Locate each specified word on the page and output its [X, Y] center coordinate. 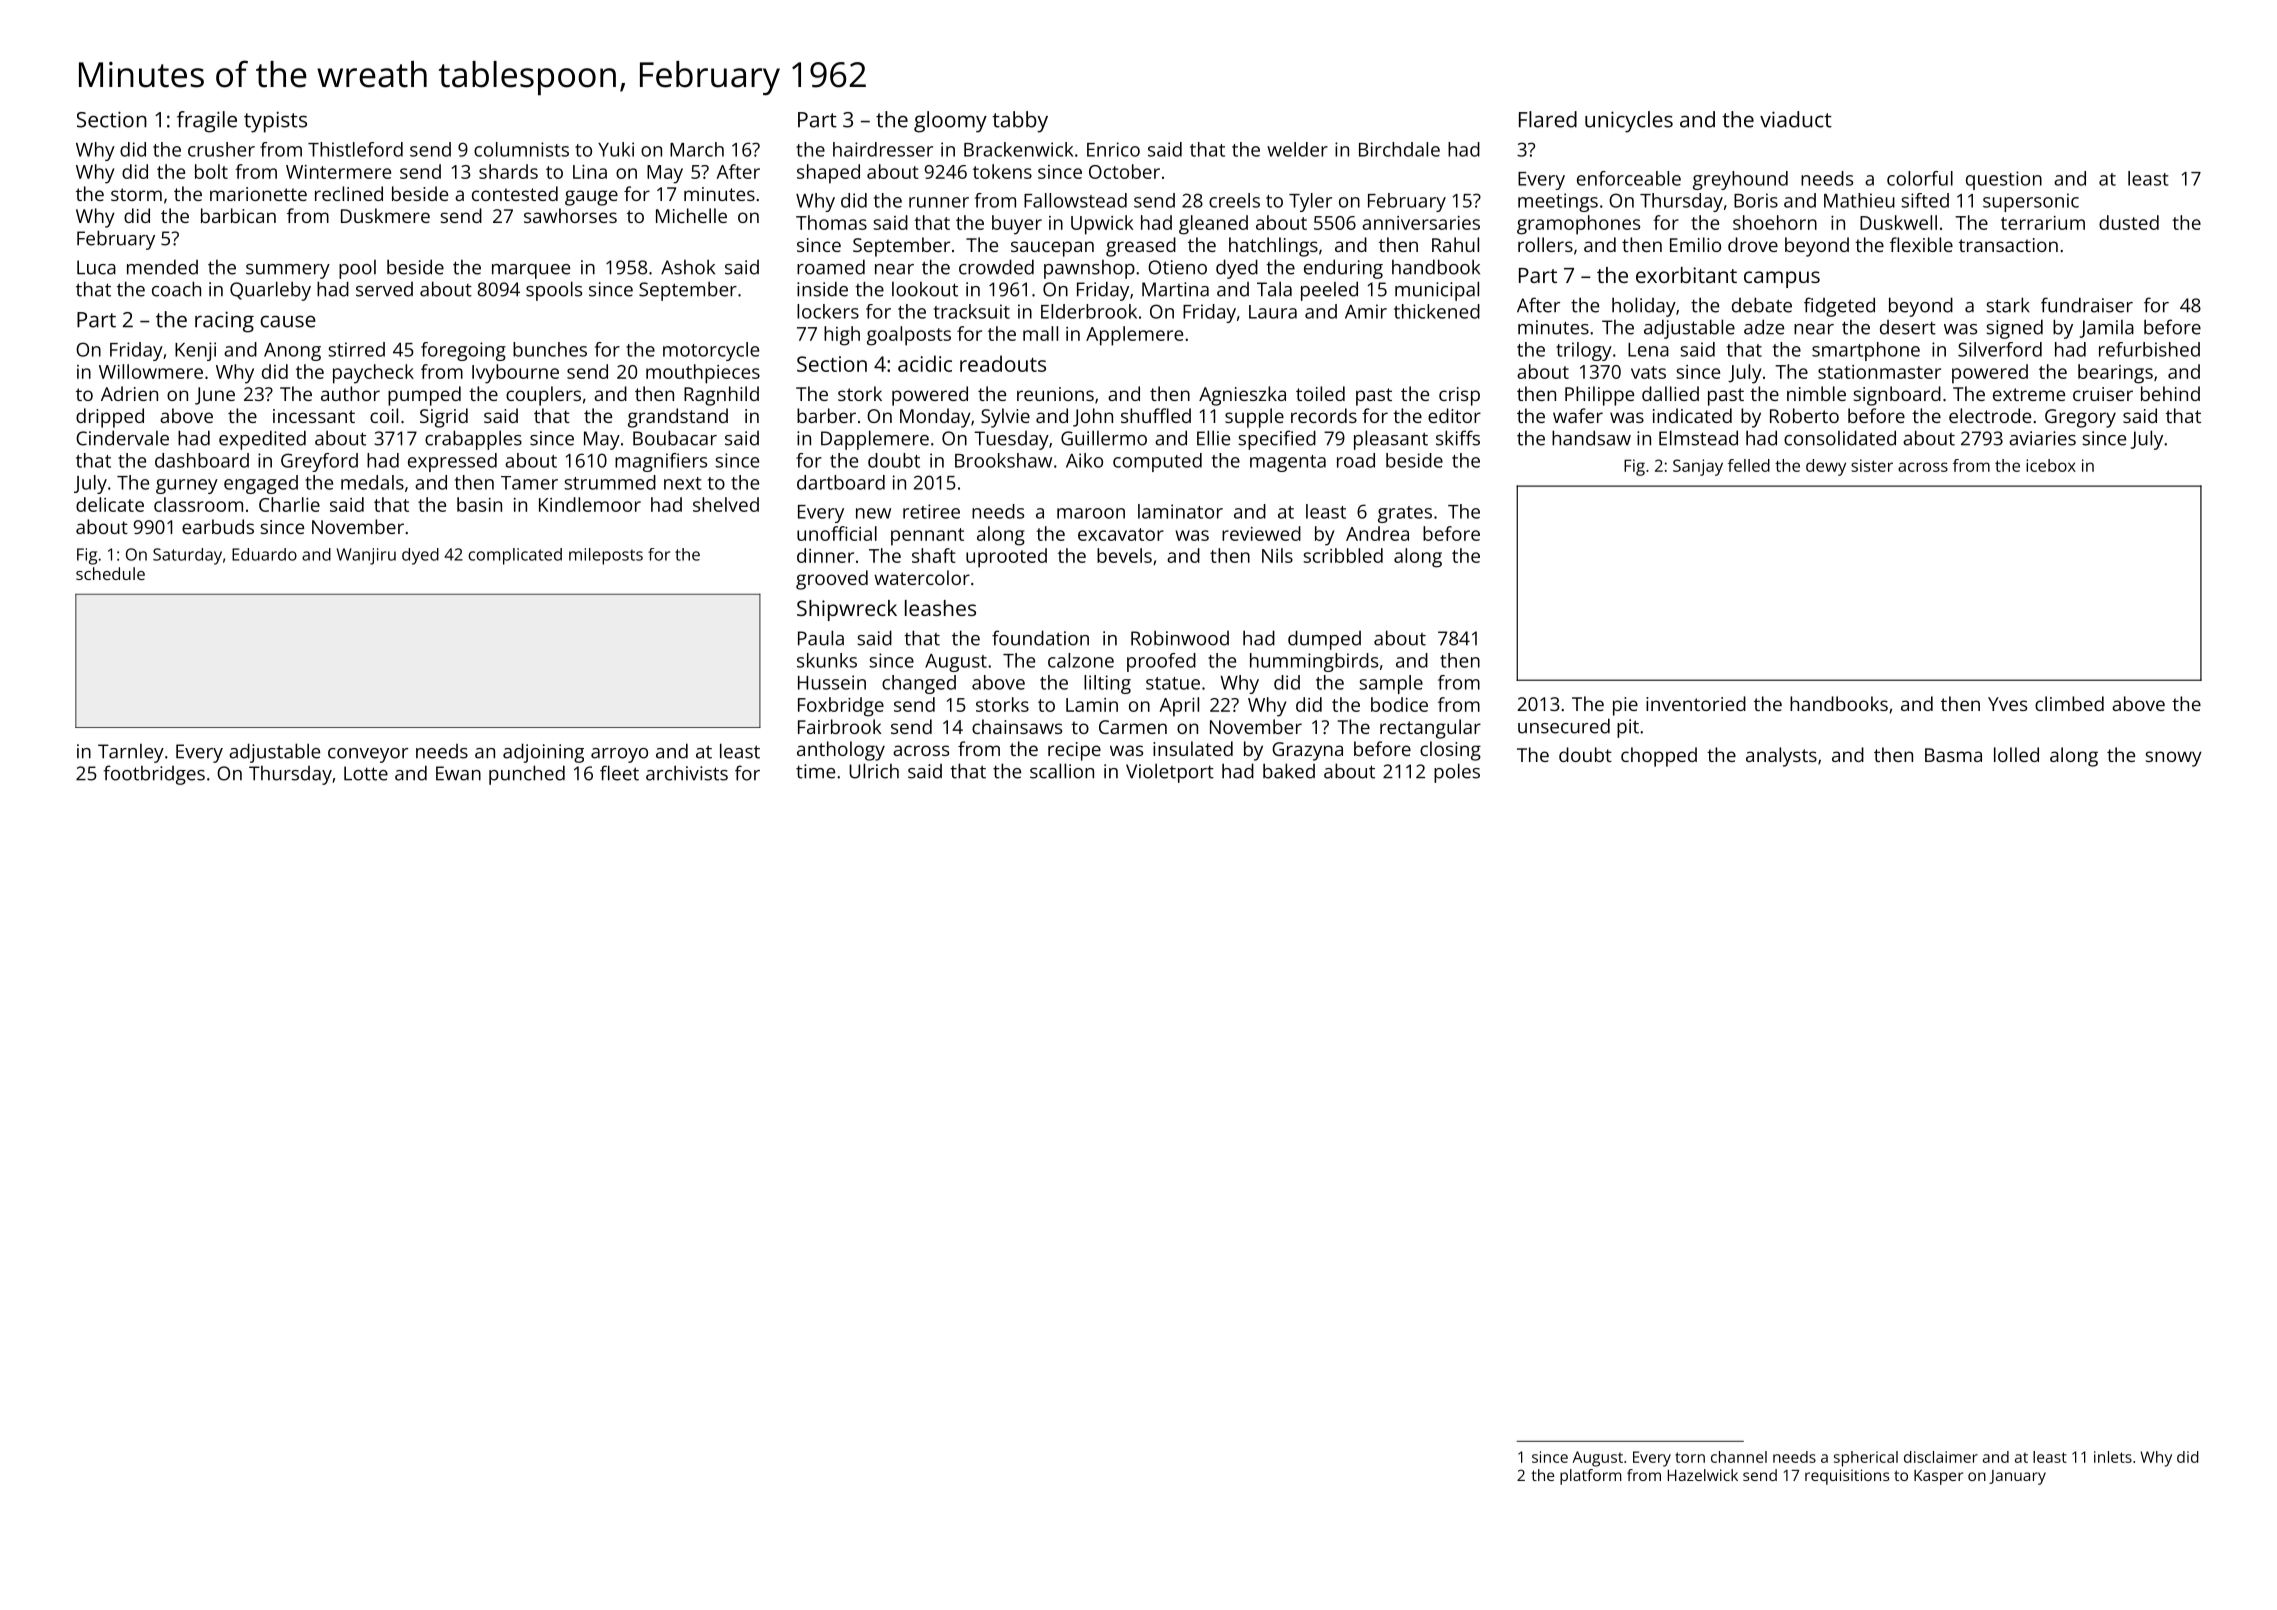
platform [1591, 1477]
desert [1908, 327]
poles [1457, 773]
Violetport [1170, 773]
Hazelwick [1703, 1475]
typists [275, 122]
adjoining [543, 753]
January [2017, 1477]
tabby [1020, 122]
